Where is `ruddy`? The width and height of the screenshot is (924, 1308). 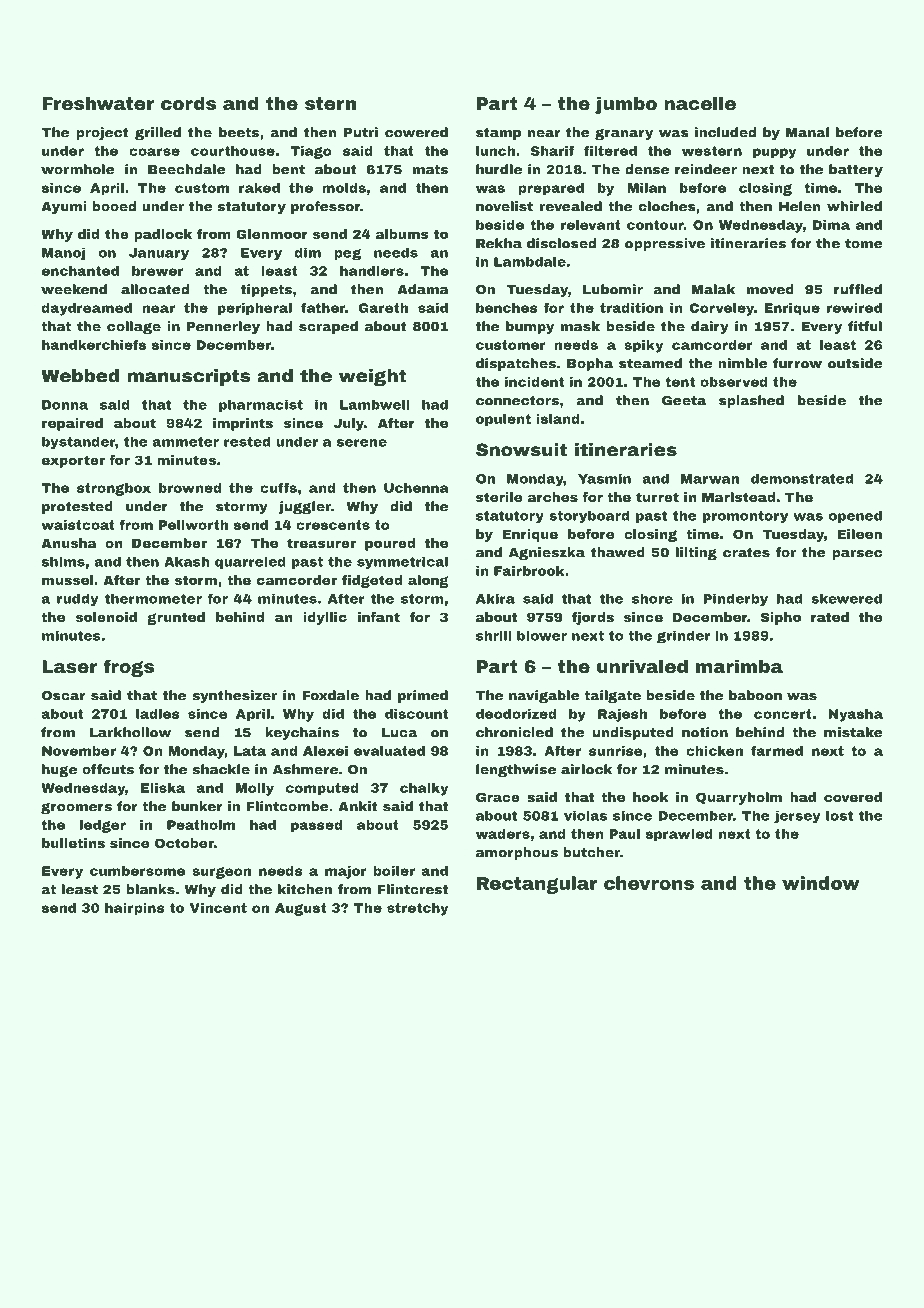 ruddy is located at coordinates (78, 600).
